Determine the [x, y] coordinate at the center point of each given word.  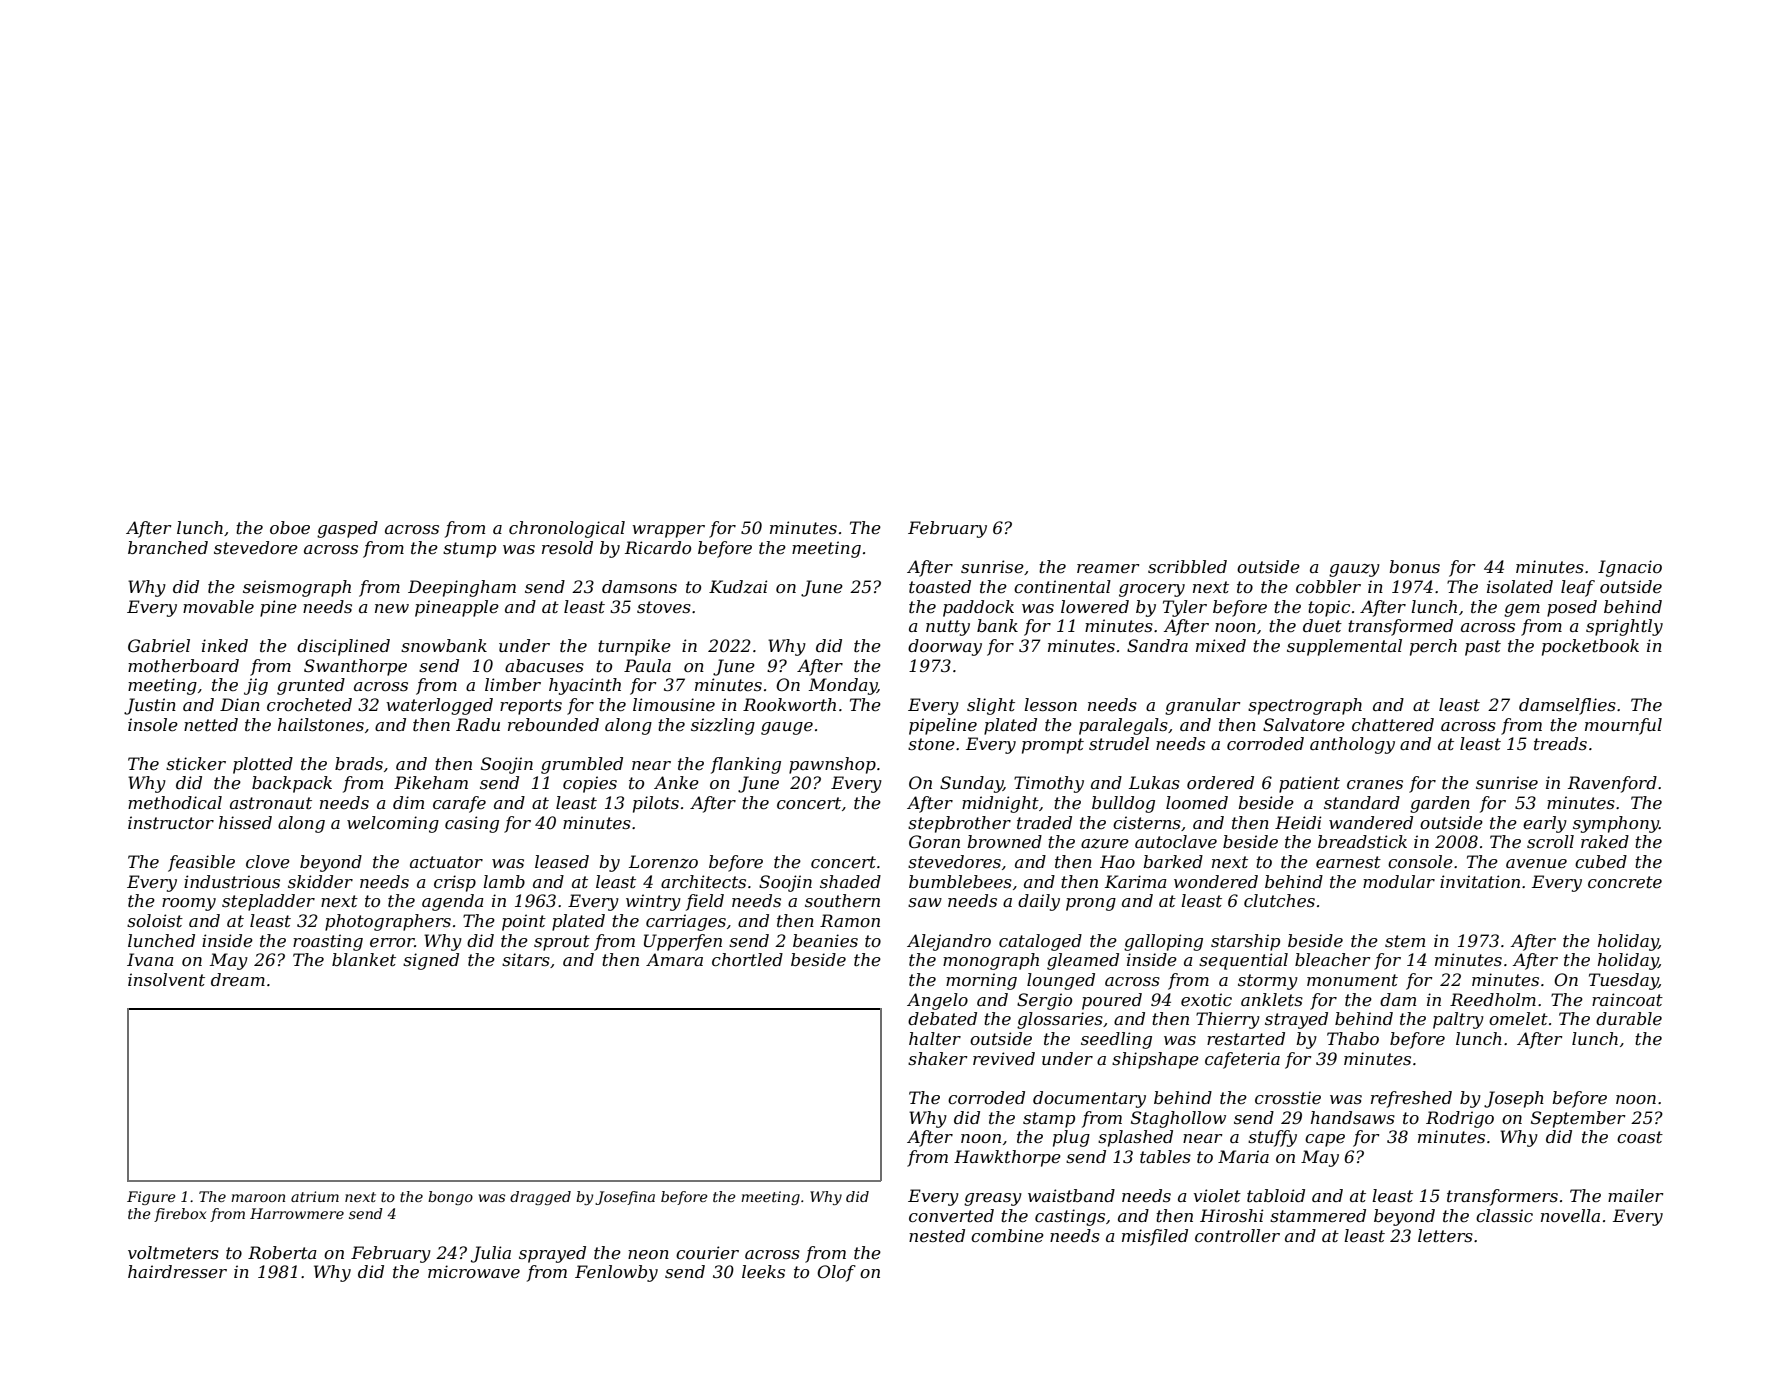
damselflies [1567, 706]
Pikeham [431, 782]
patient [1309, 784]
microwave [474, 1271]
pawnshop [832, 765]
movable [218, 606]
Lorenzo [663, 862]
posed [1572, 608]
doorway [945, 647]
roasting [328, 942]
